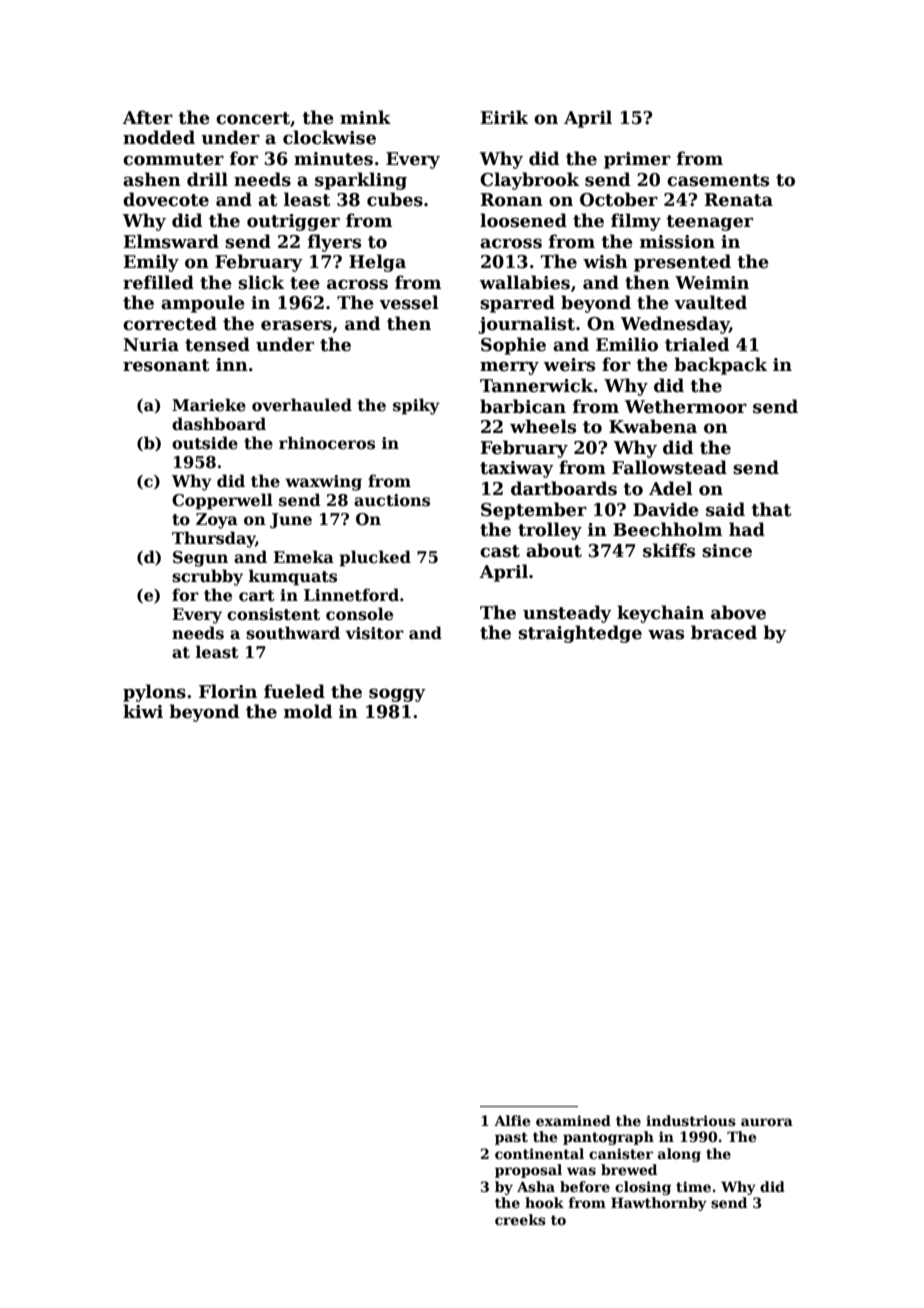 This document has width=924, height=1308. What do you see at coordinates (308, 711) in the document?
I see `mold` at bounding box center [308, 711].
